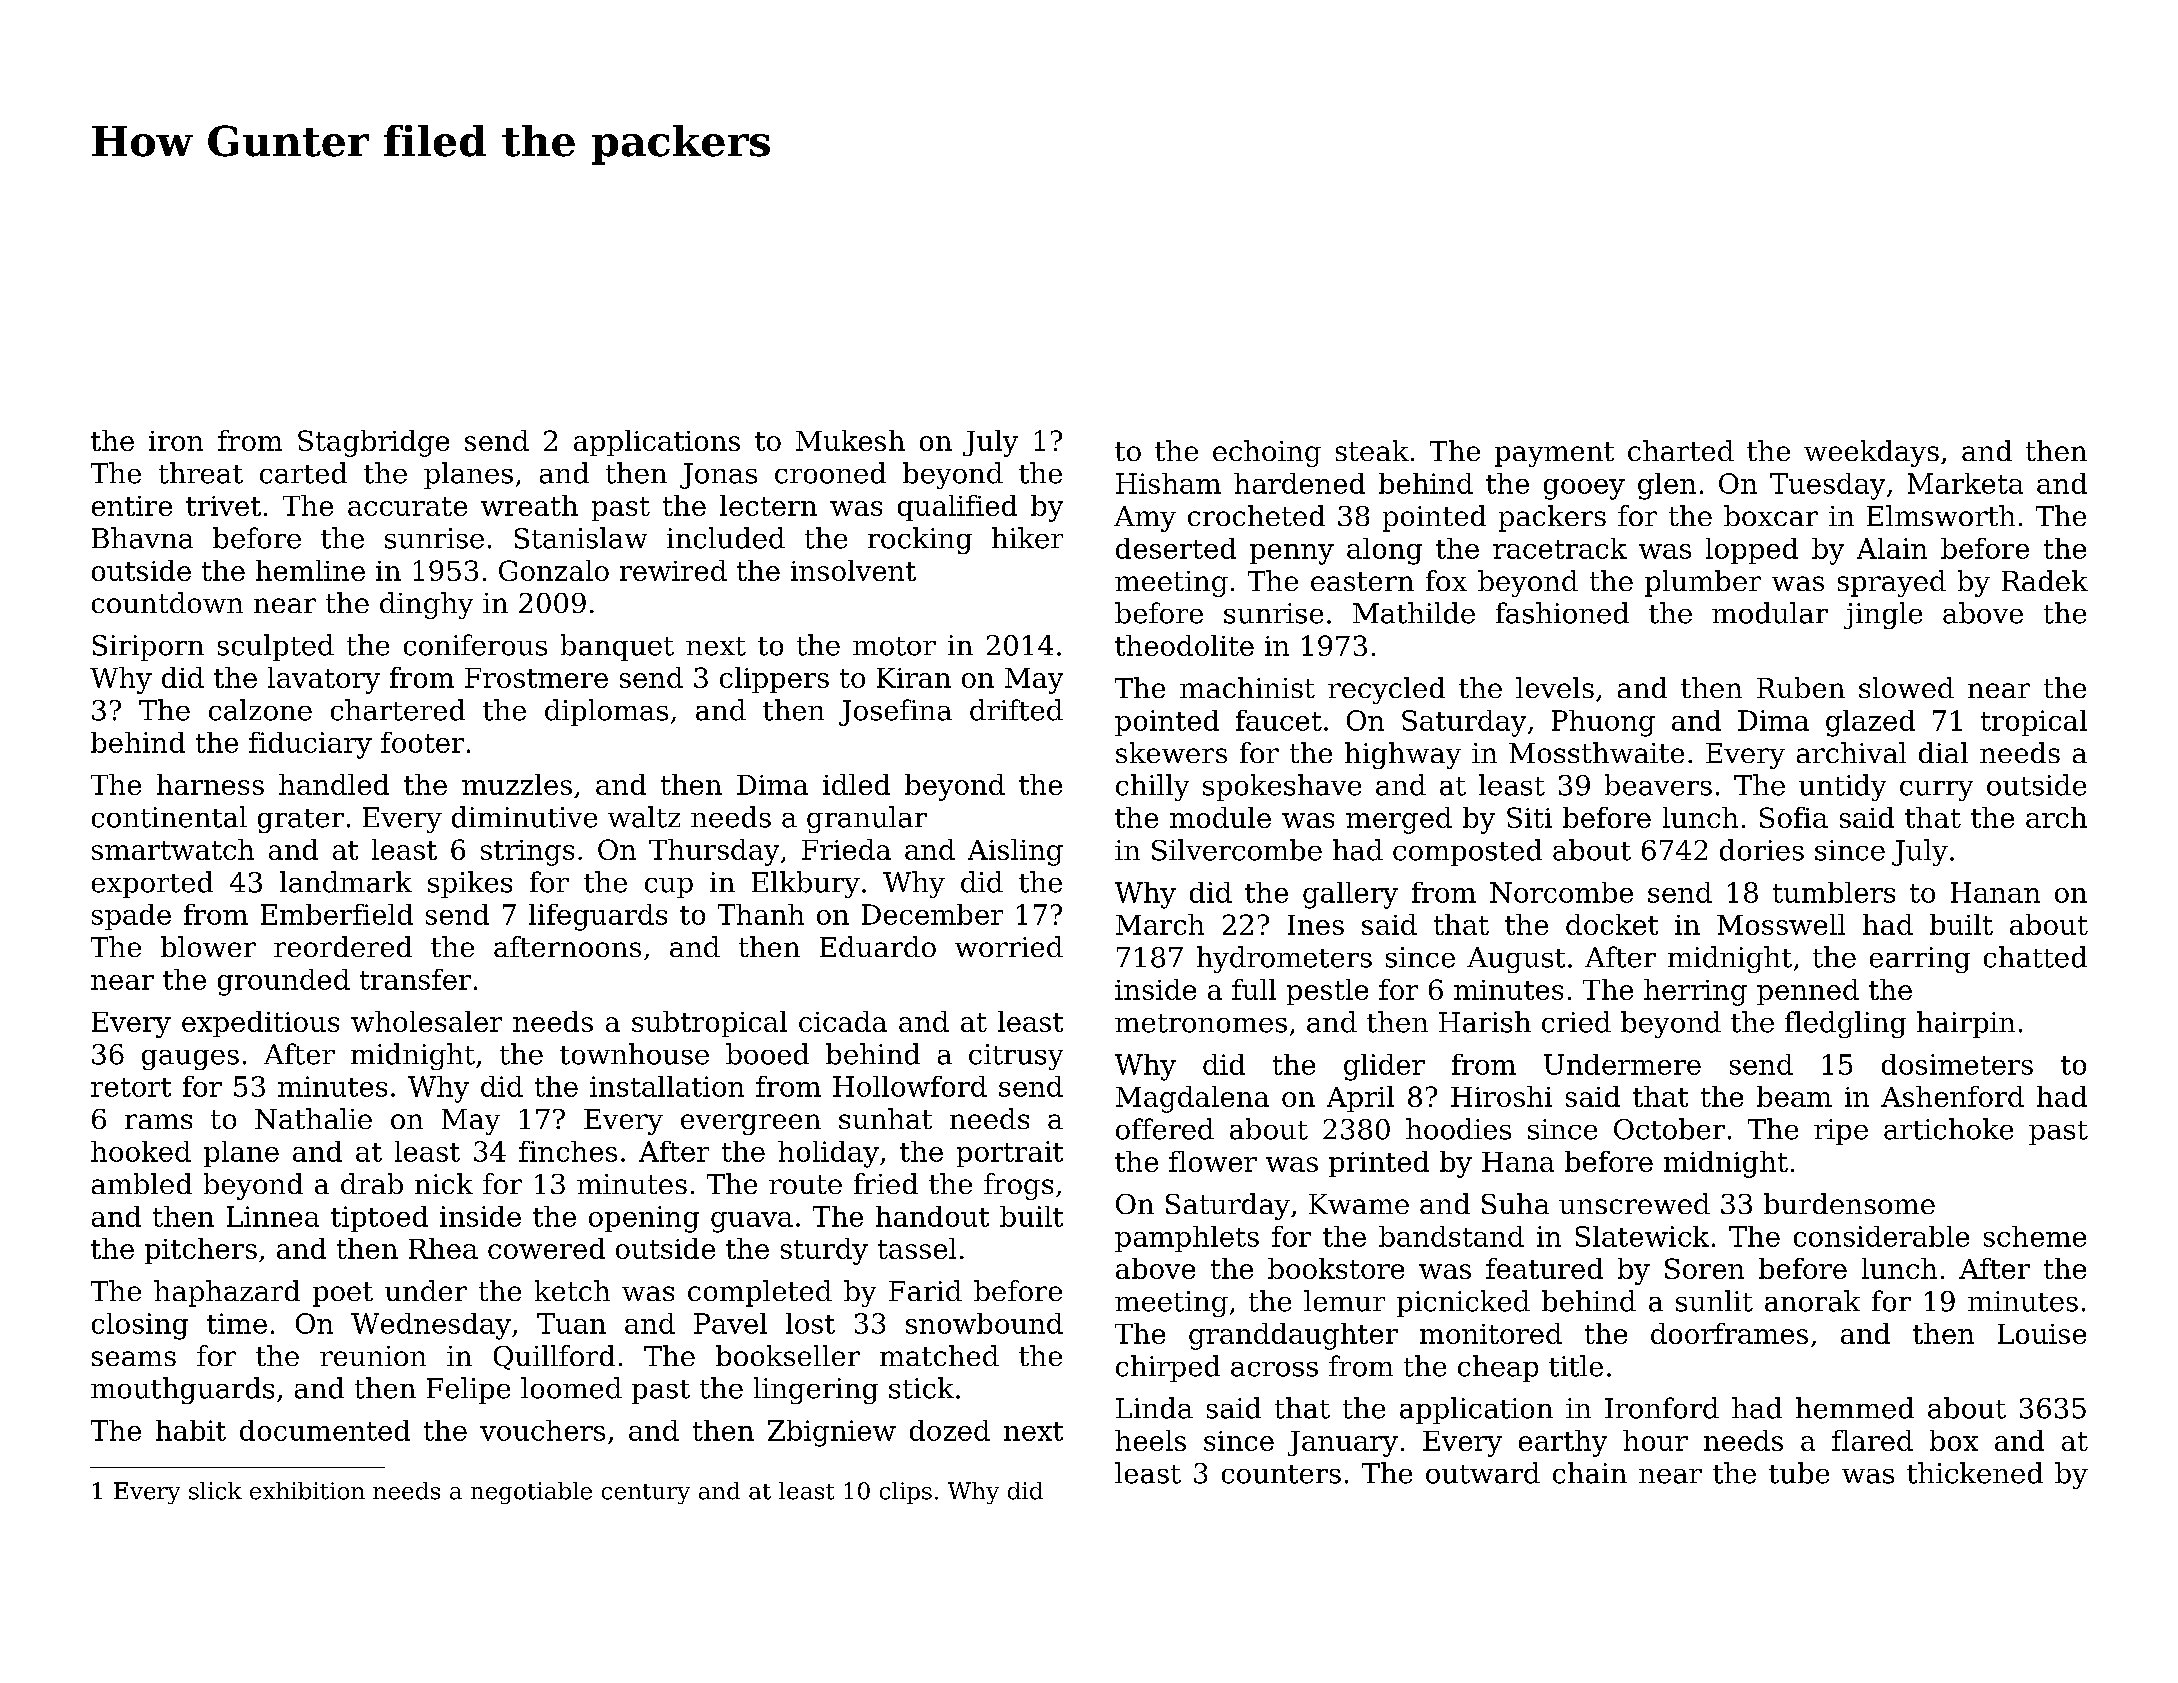  Describe the element at coordinates (1703, 583) in the screenshot. I see `plumber` at that location.
